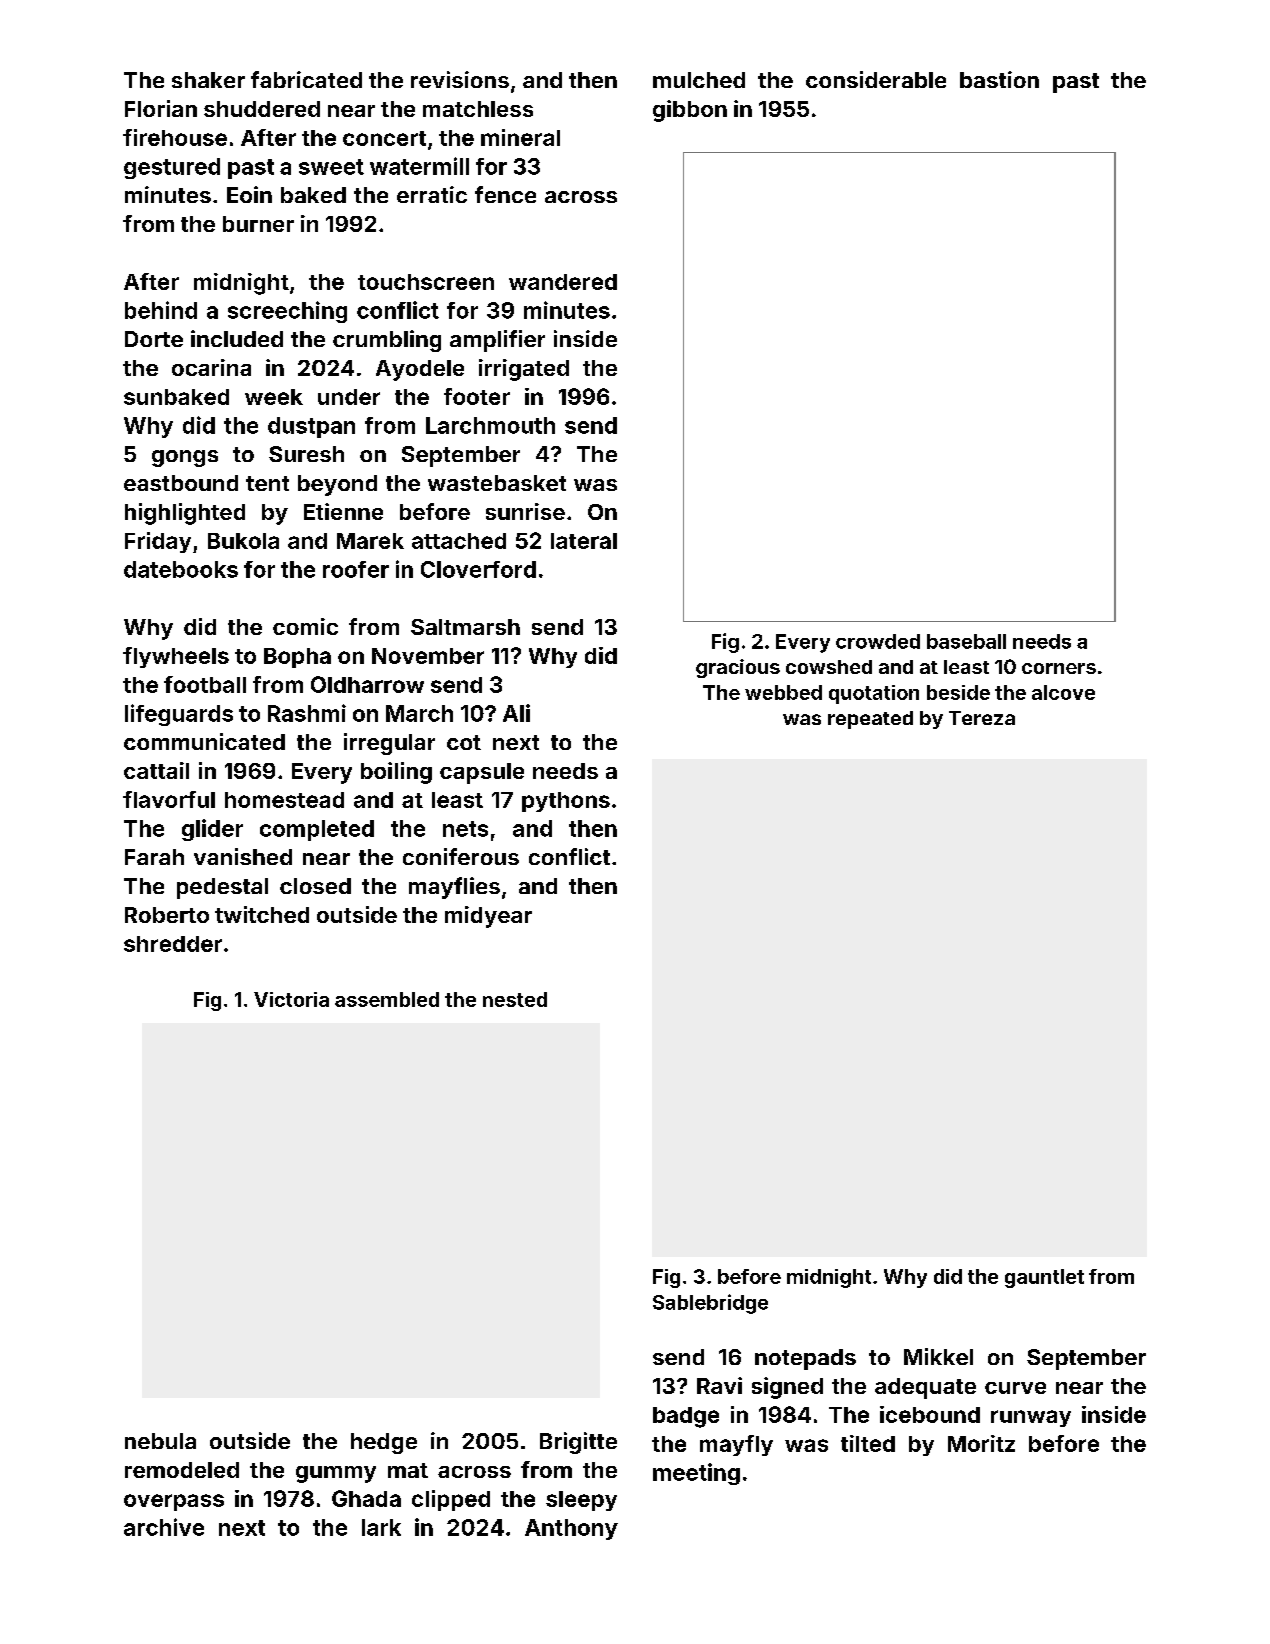  What do you see at coordinates (520, 137) in the image?
I see `mineral` at bounding box center [520, 137].
